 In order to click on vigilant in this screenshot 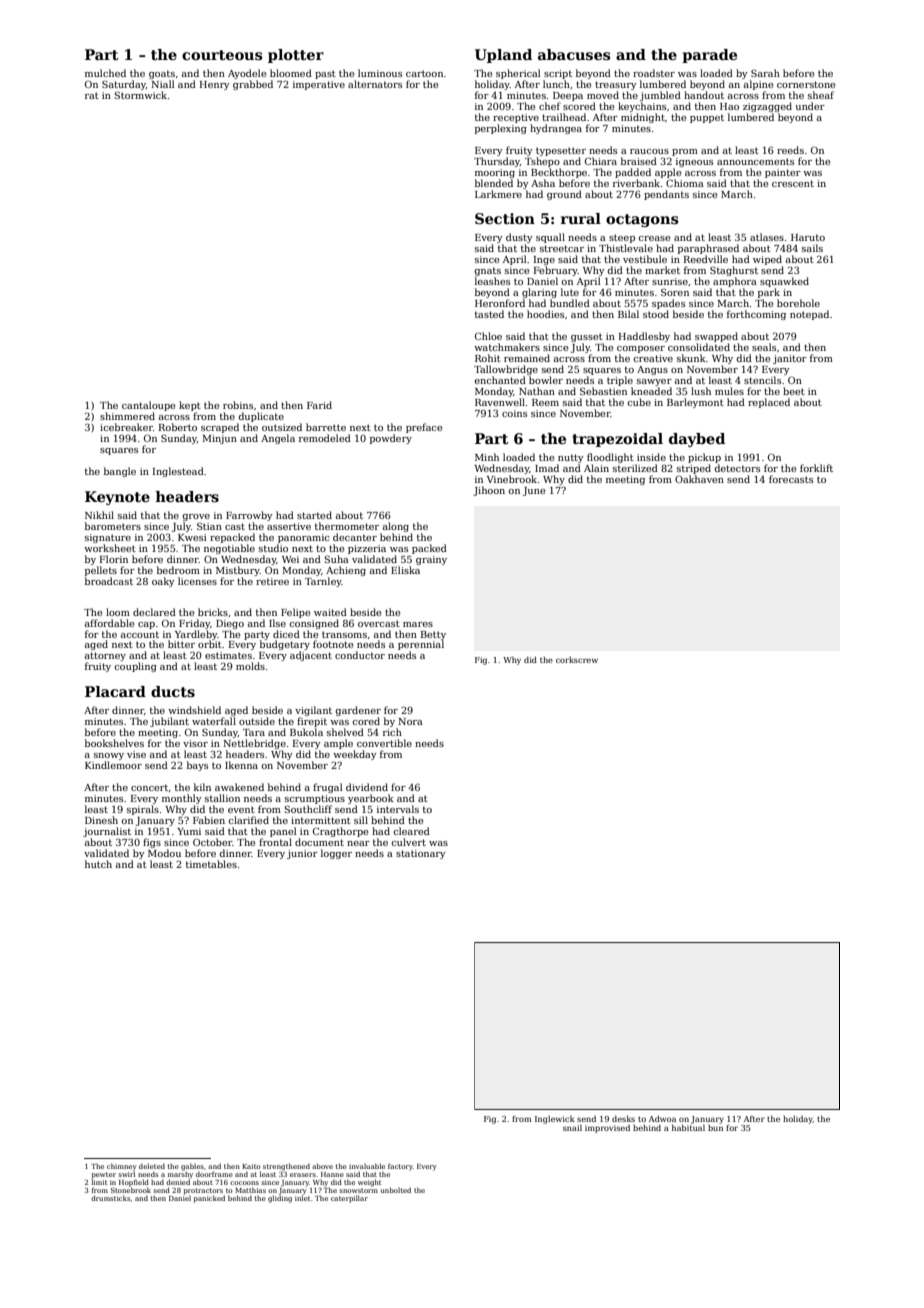, I will do `click(313, 711)`.
